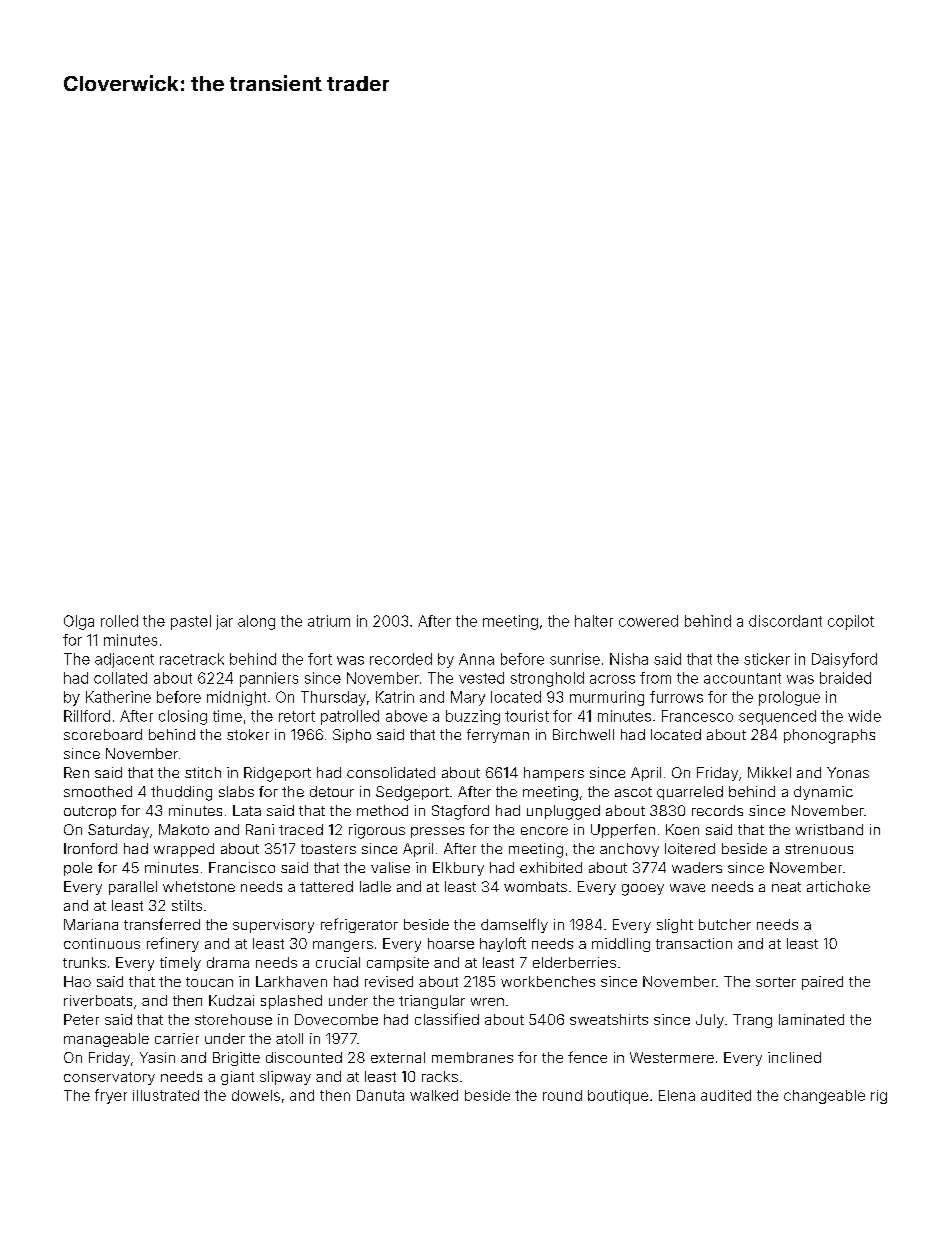 The image size is (952, 1233). What do you see at coordinates (395, 697) in the screenshot?
I see `Katrin` at bounding box center [395, 697].
